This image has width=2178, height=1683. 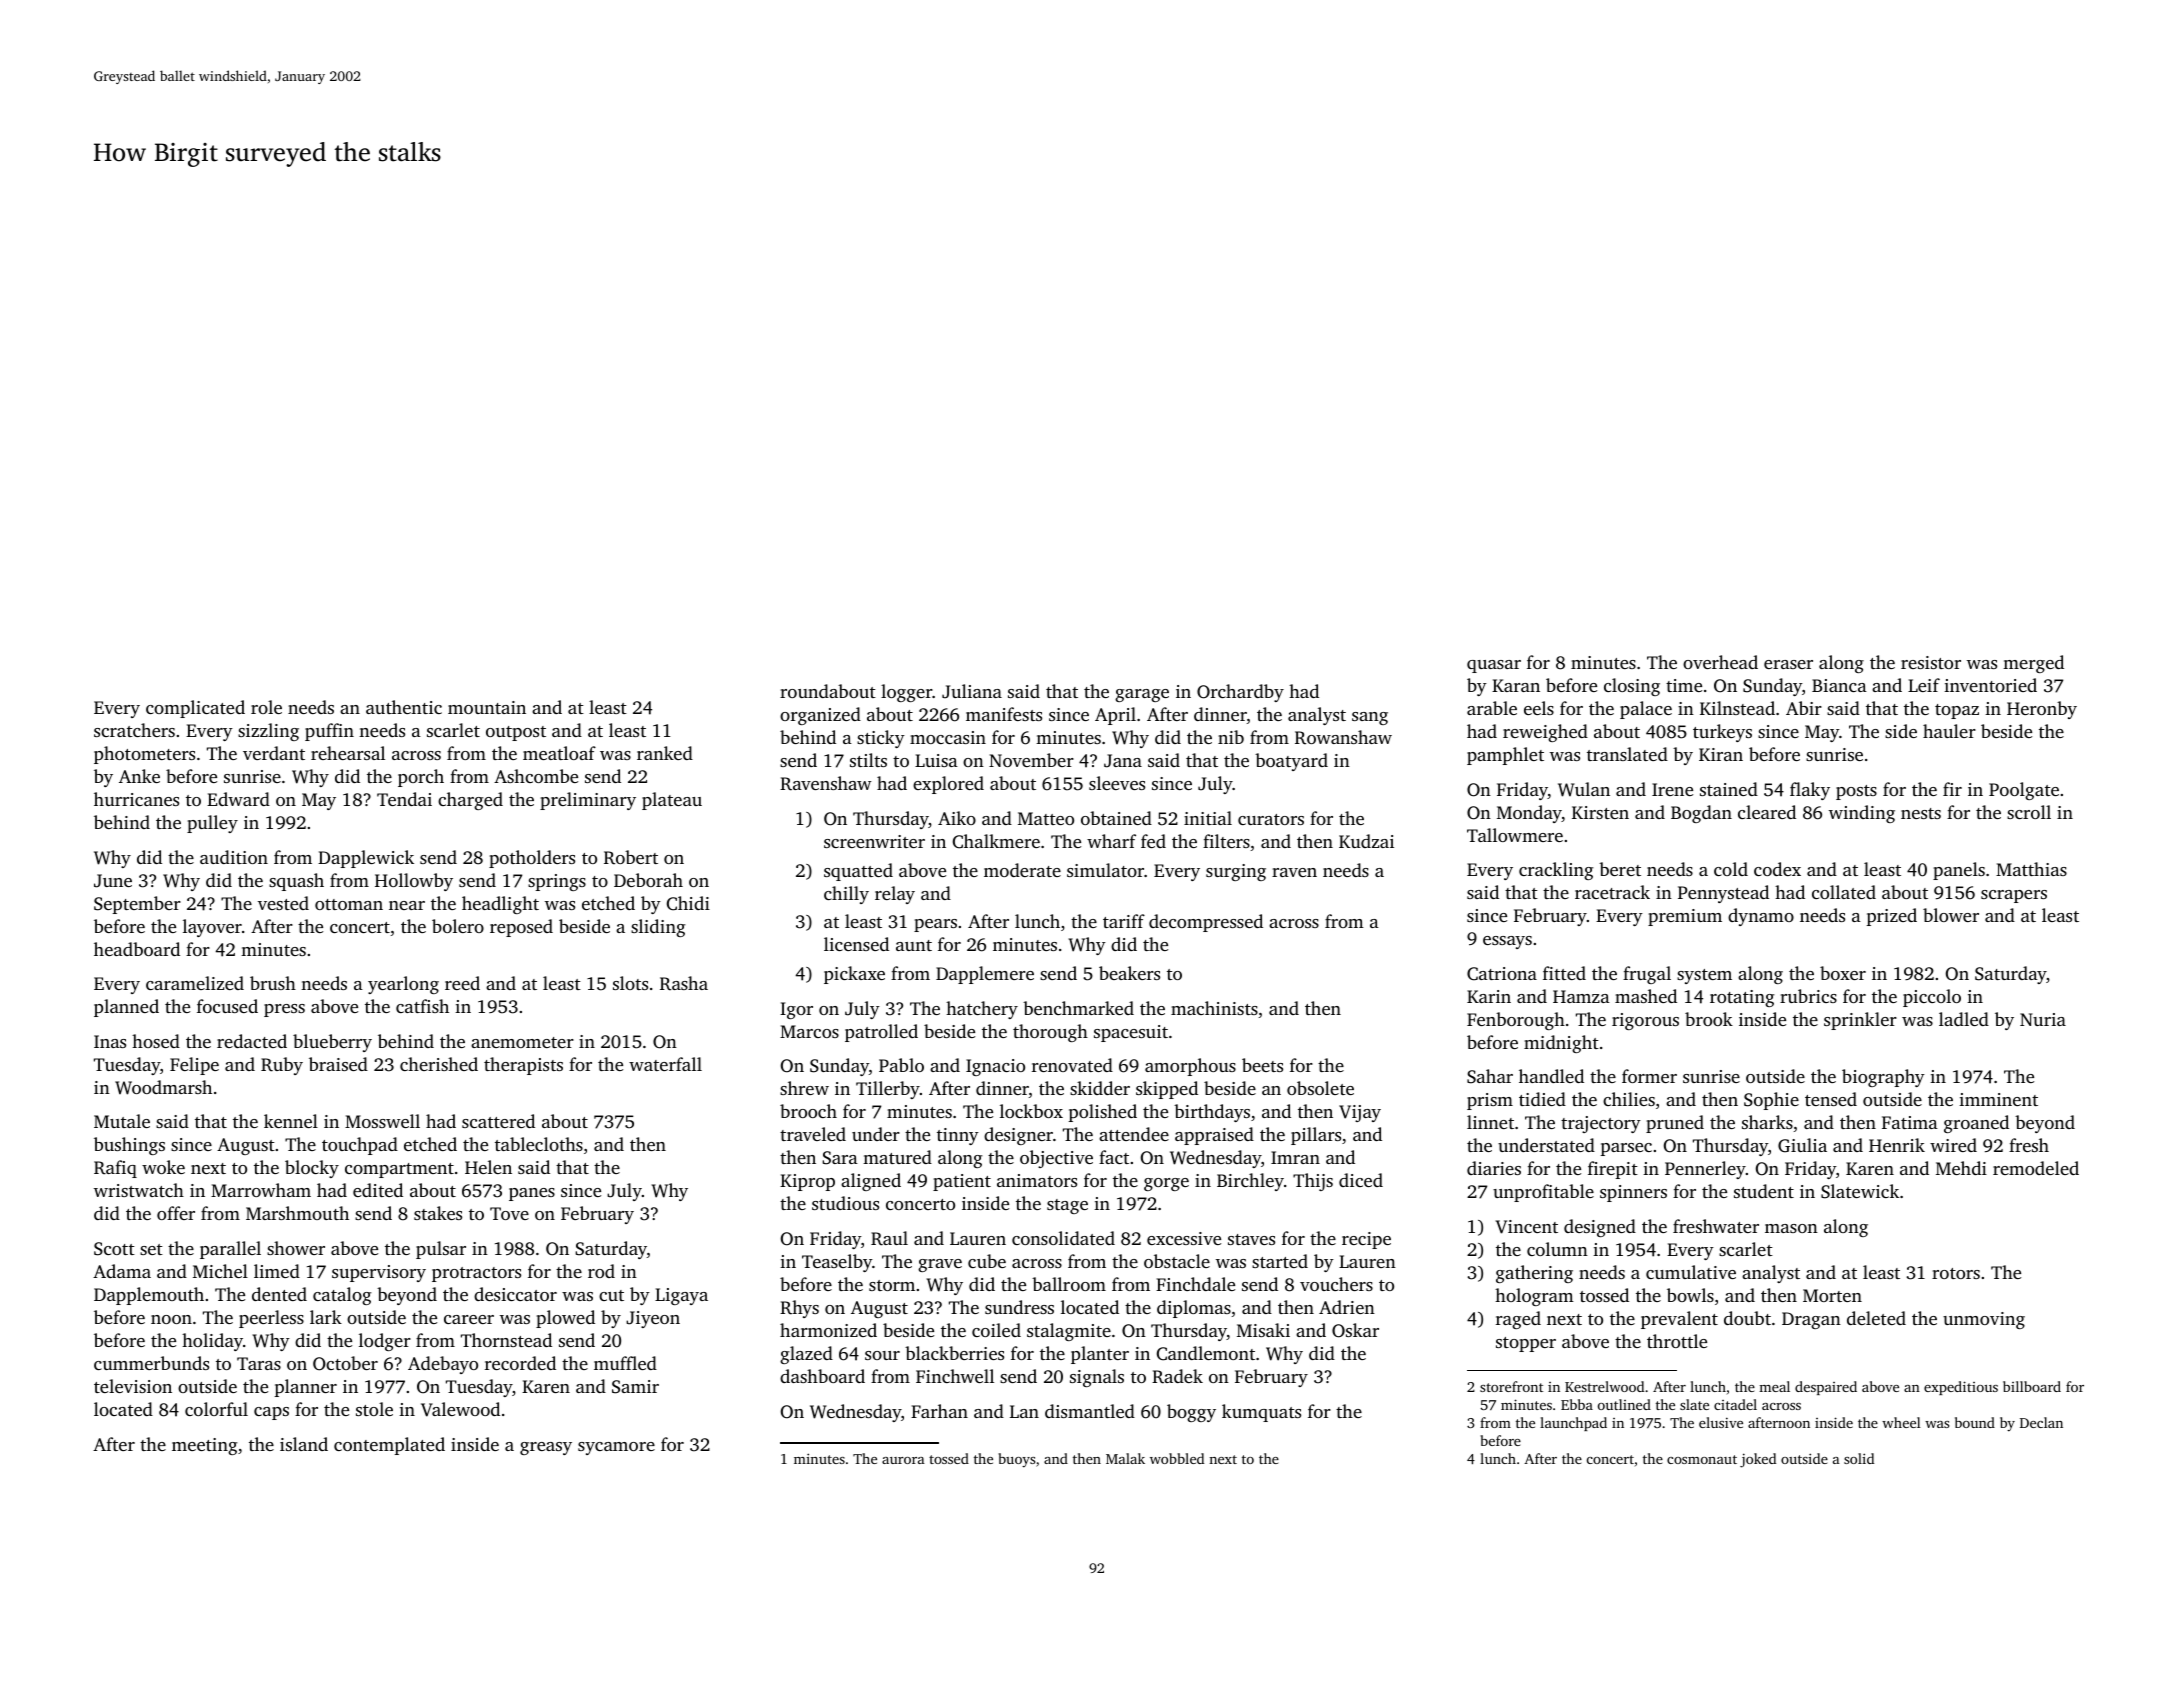 I want to click on mountain, so click(x=487, y=707).
